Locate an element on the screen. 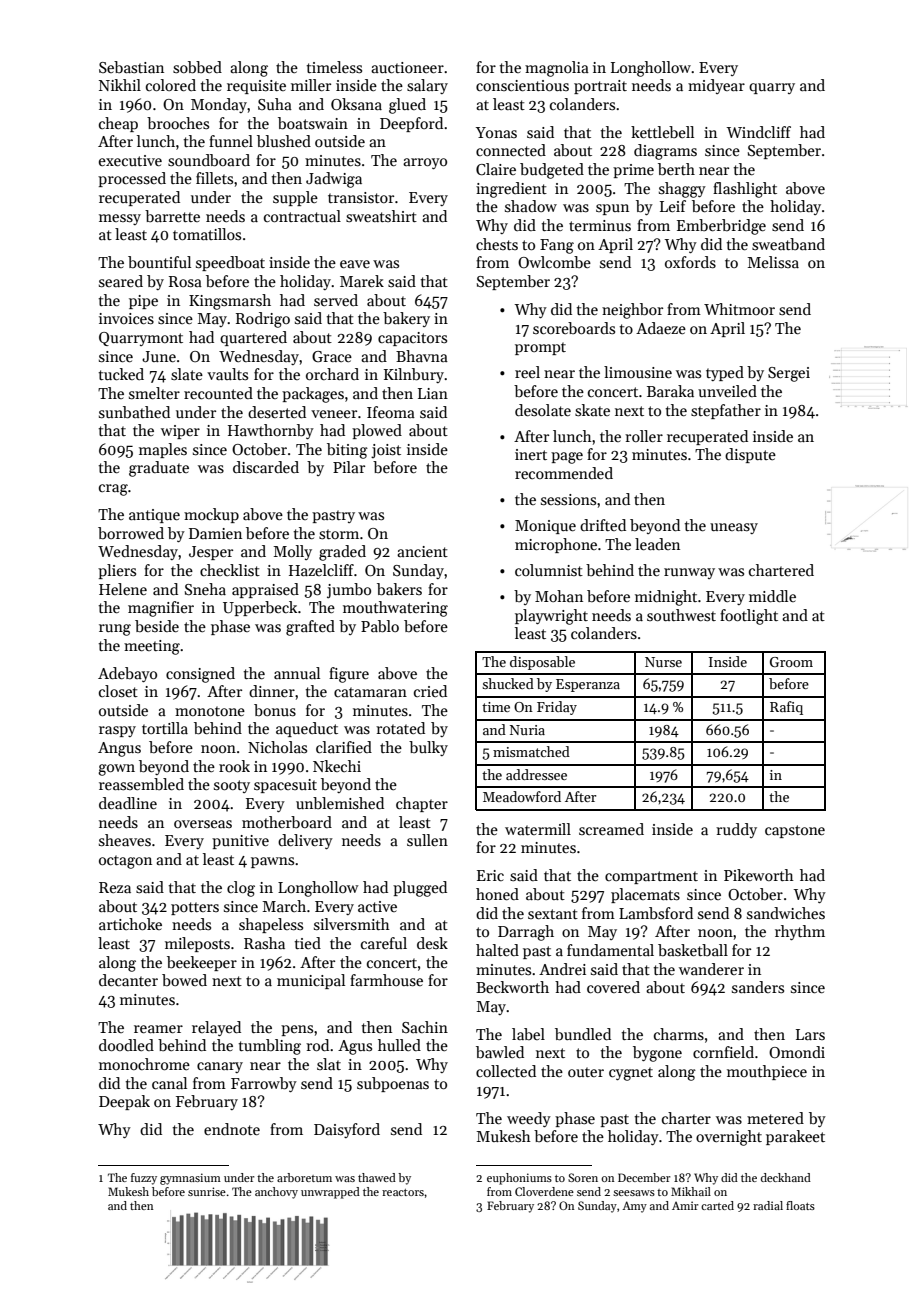 This screenshot has height=1308, width=924. spacesuit is located at coordinates (285, 786).
